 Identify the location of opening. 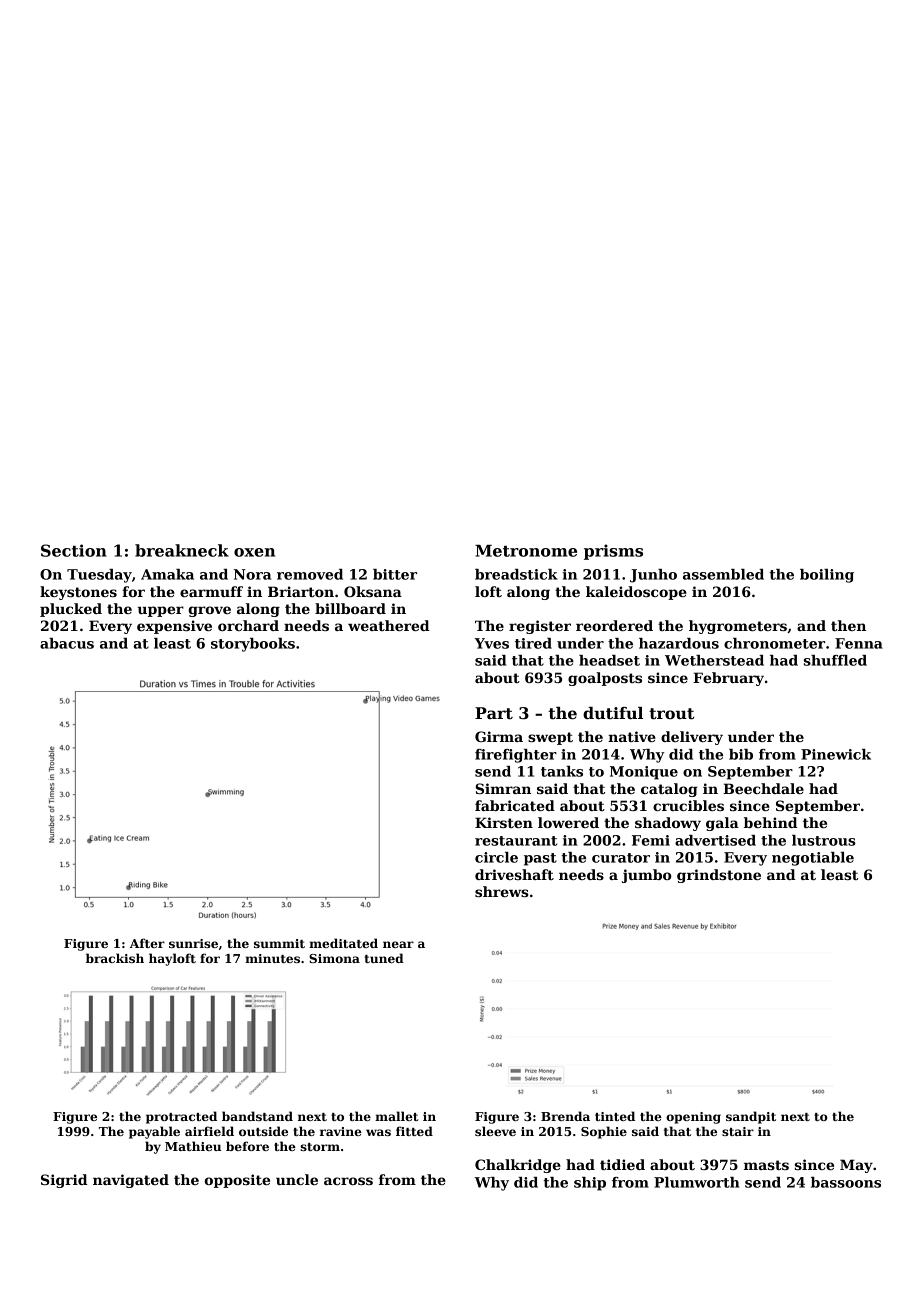
(693, 1118).
